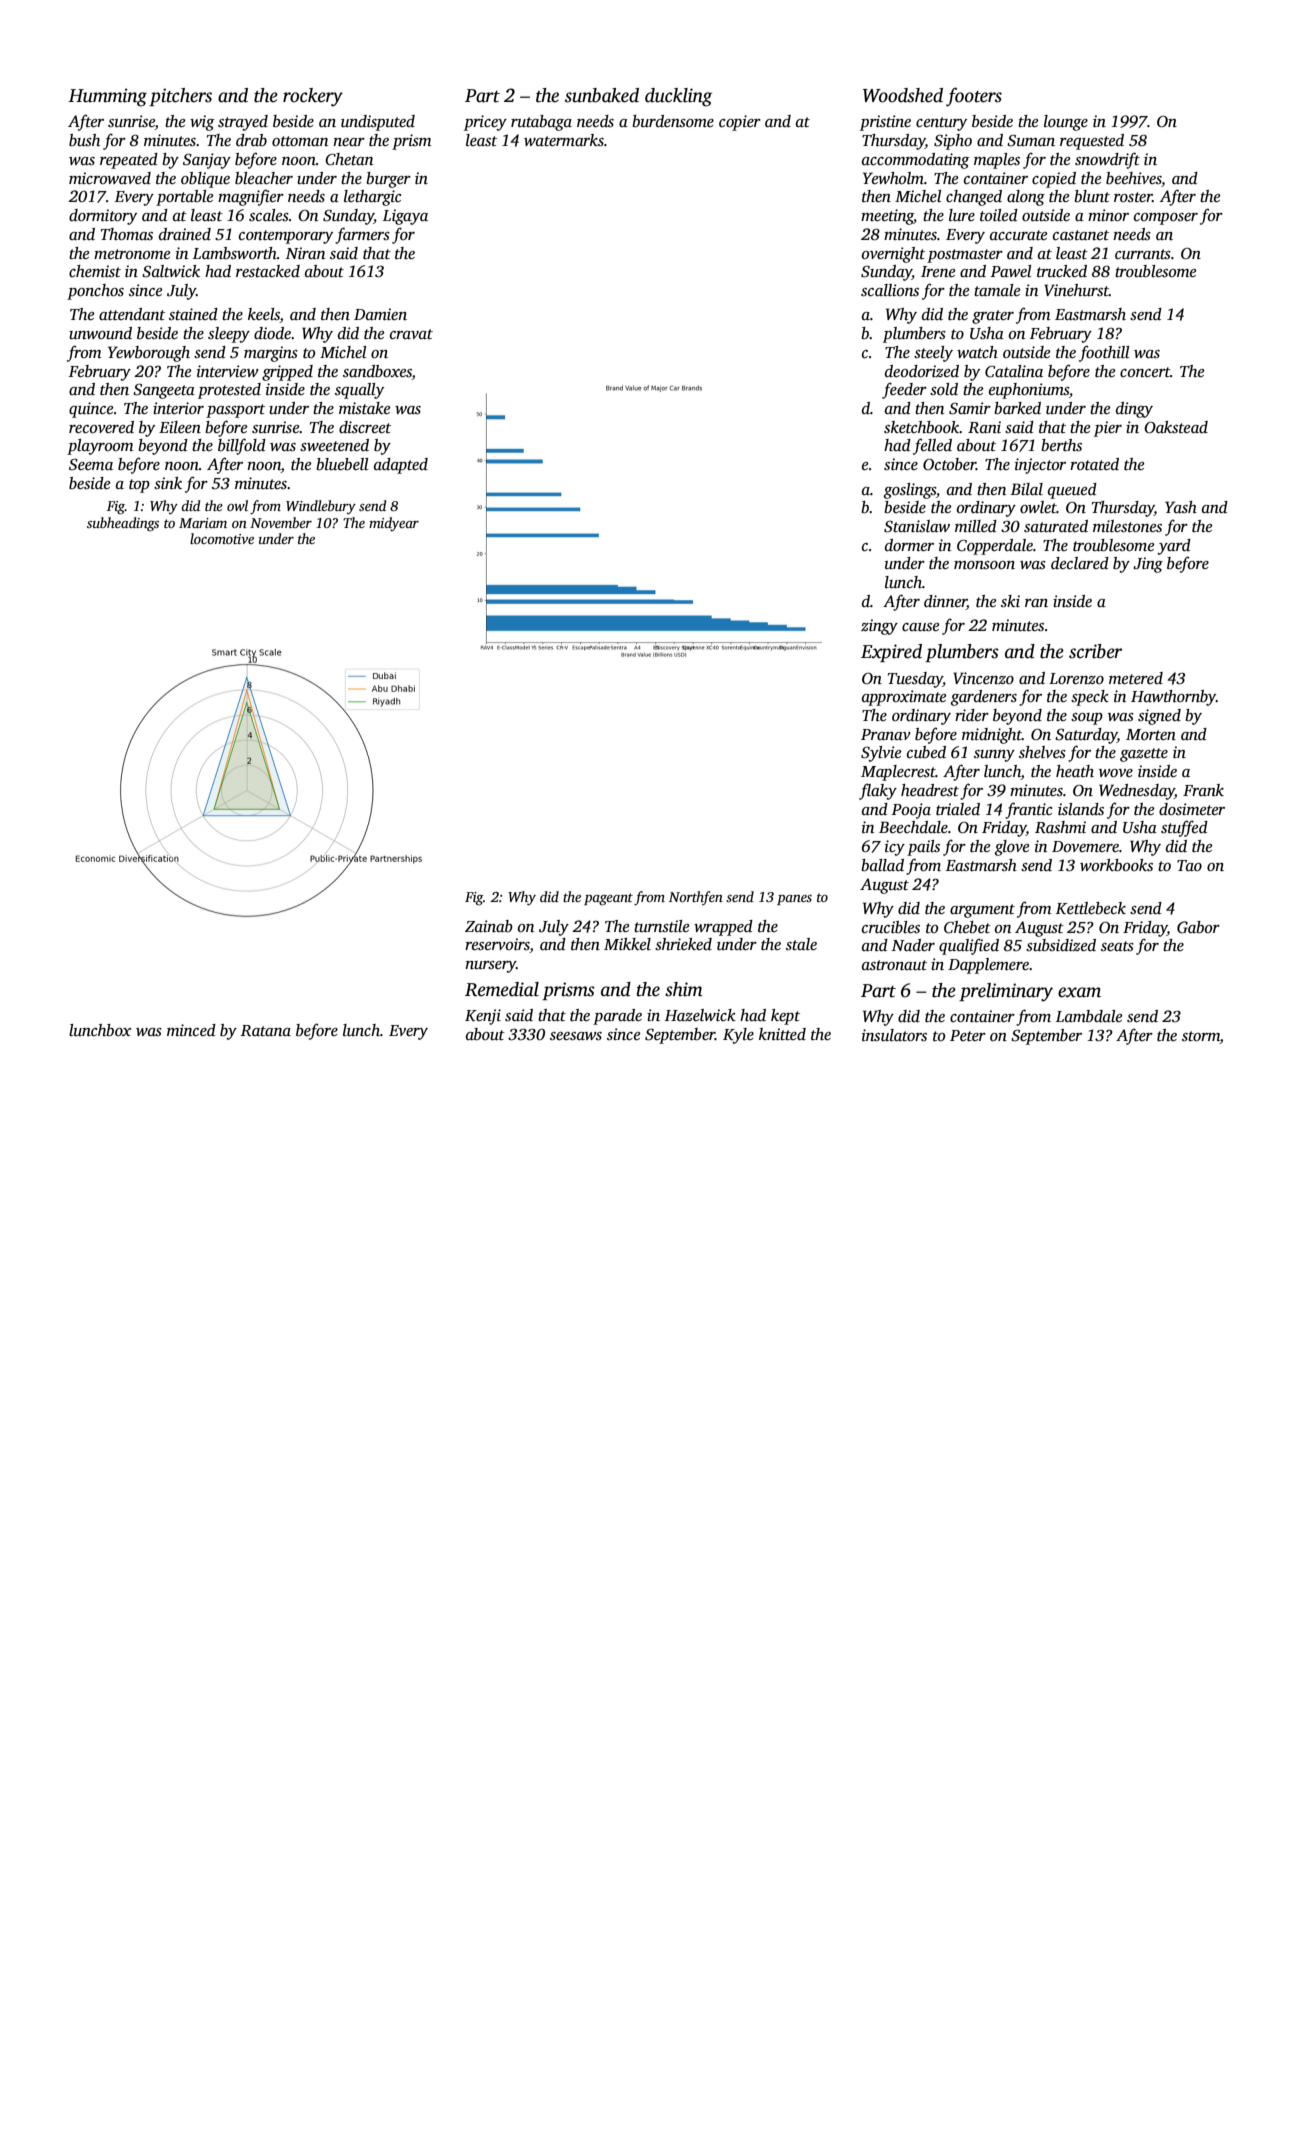 The height and width of the image is (2137, 1298). Describe the element at coordinates (1151, 734) in the image. I see `Morten` at that location.
